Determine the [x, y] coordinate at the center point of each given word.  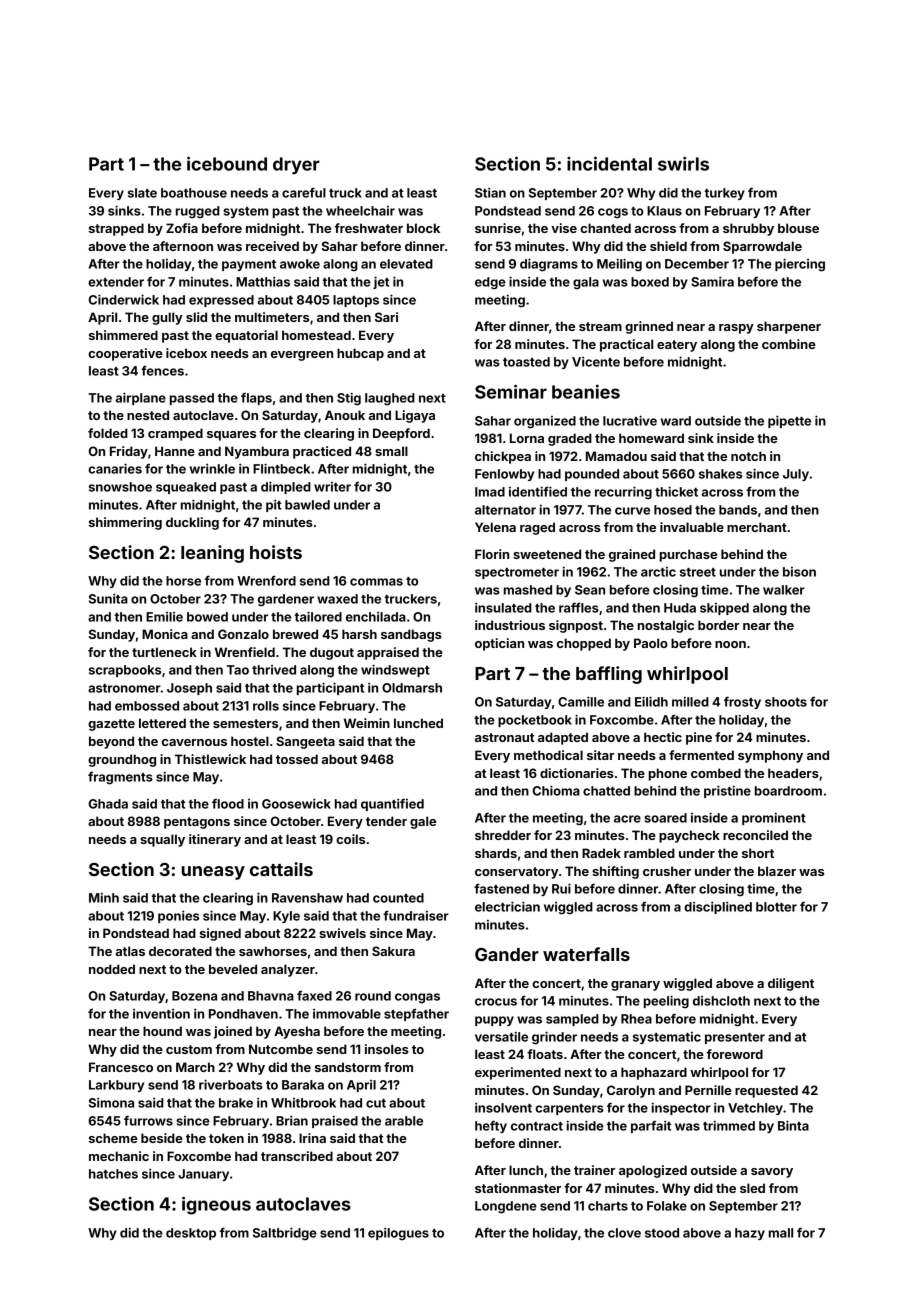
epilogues [398, 1234]
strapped [116, 229]
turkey [725, 194]
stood [662, 1233]
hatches [113, 1174]
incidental [609, 164]
